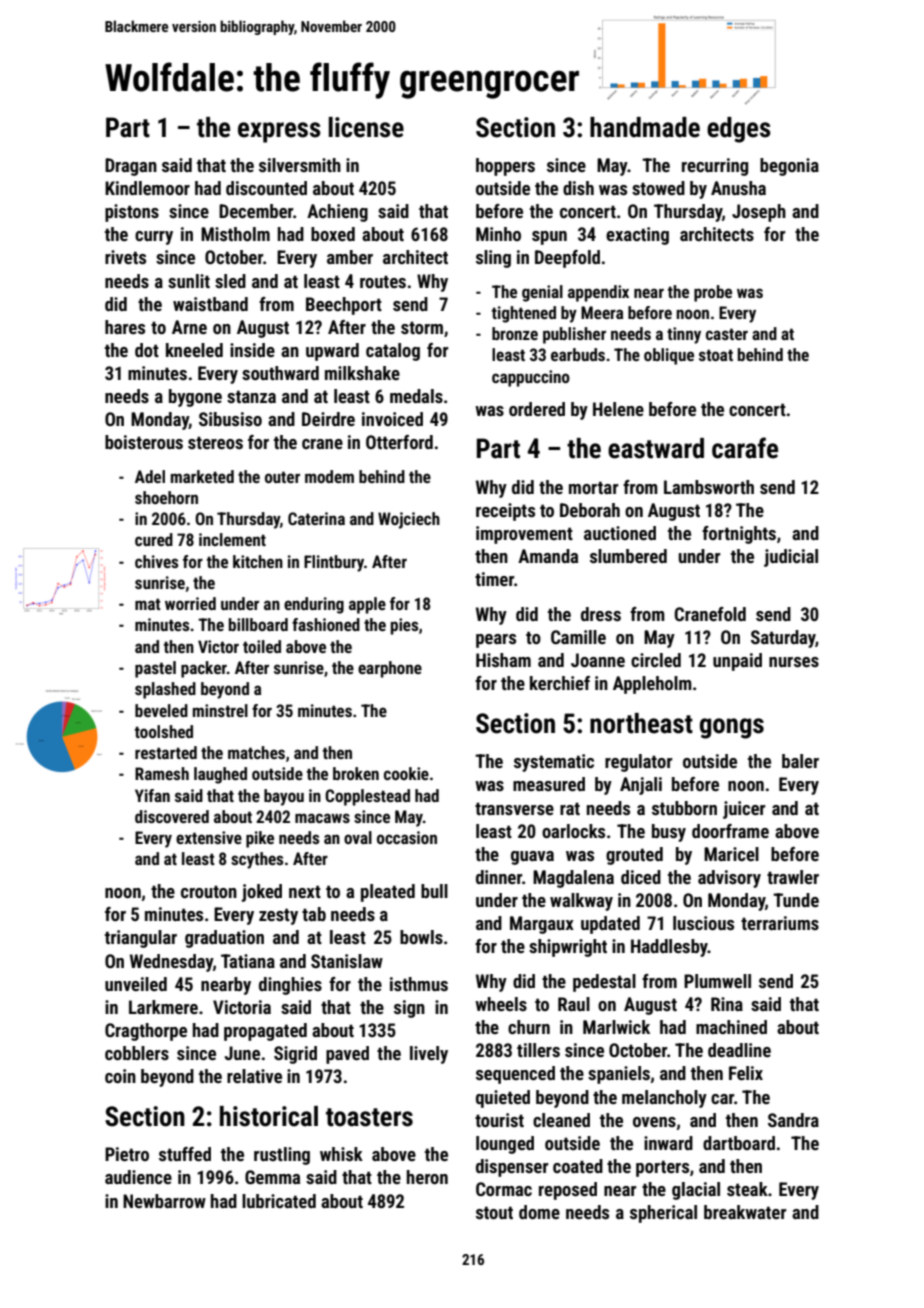 The image size is (924, 1308). What do you see at coordinates (406, 773) in the page?
I see `cookie` at bounding box center [406, 773].
